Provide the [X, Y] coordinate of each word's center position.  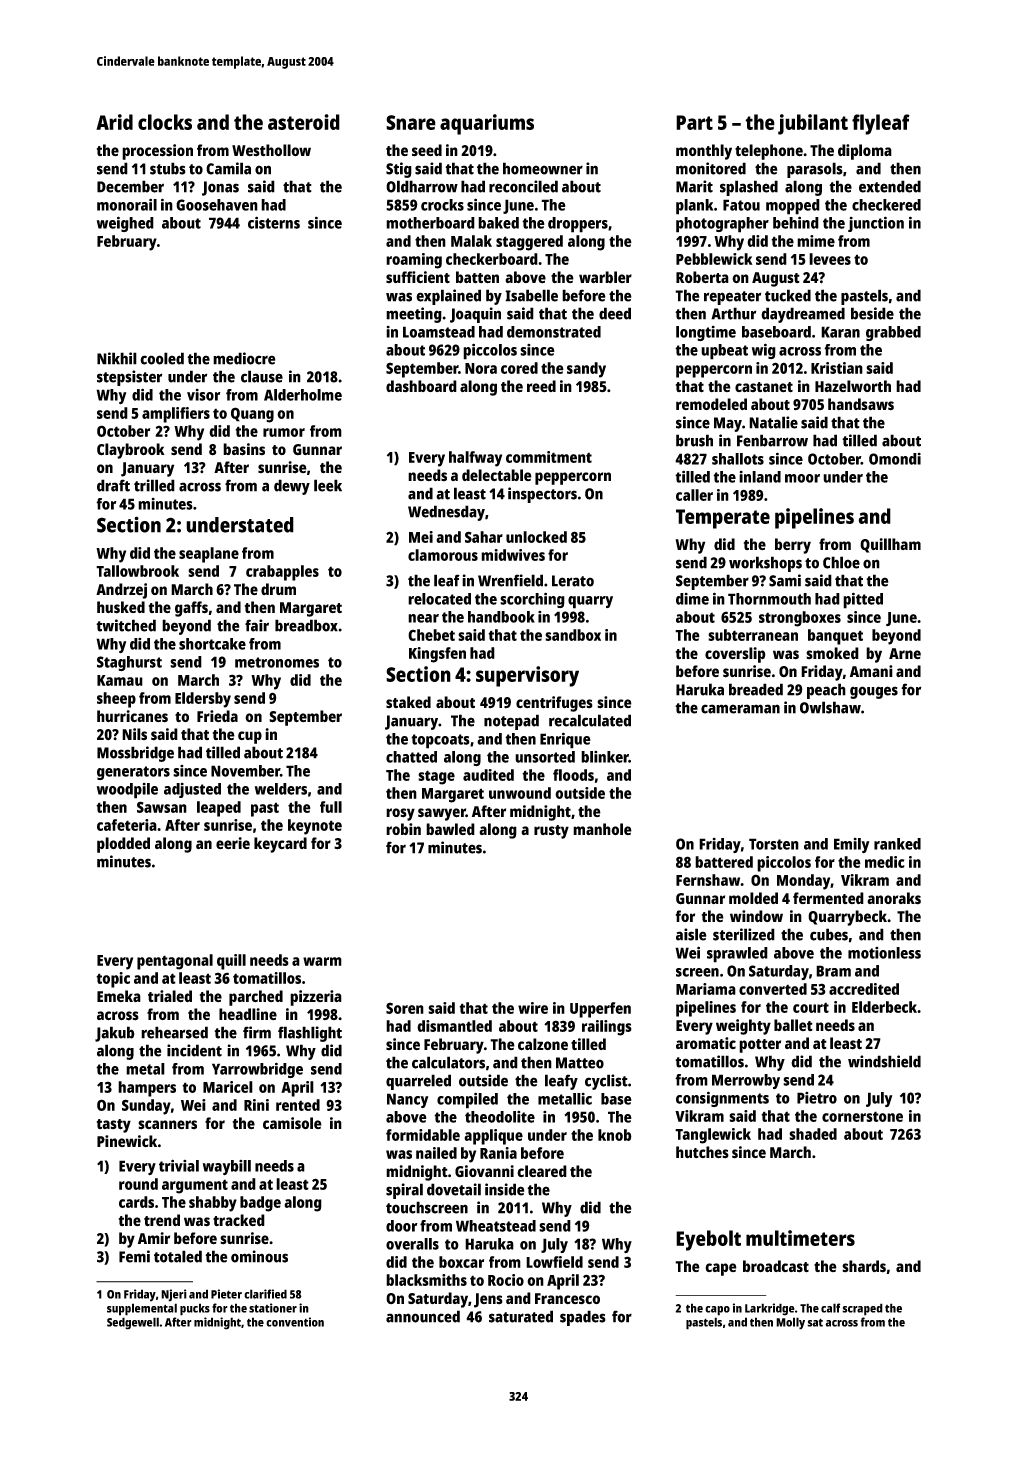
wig [764, 351]
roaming [414, 261]
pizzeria [316, 998]
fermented [828, 898]
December [130, 186]
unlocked [536, 537]
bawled [450, 829]
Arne [905, 654]
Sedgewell [133, 1323]
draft [113, 485]
